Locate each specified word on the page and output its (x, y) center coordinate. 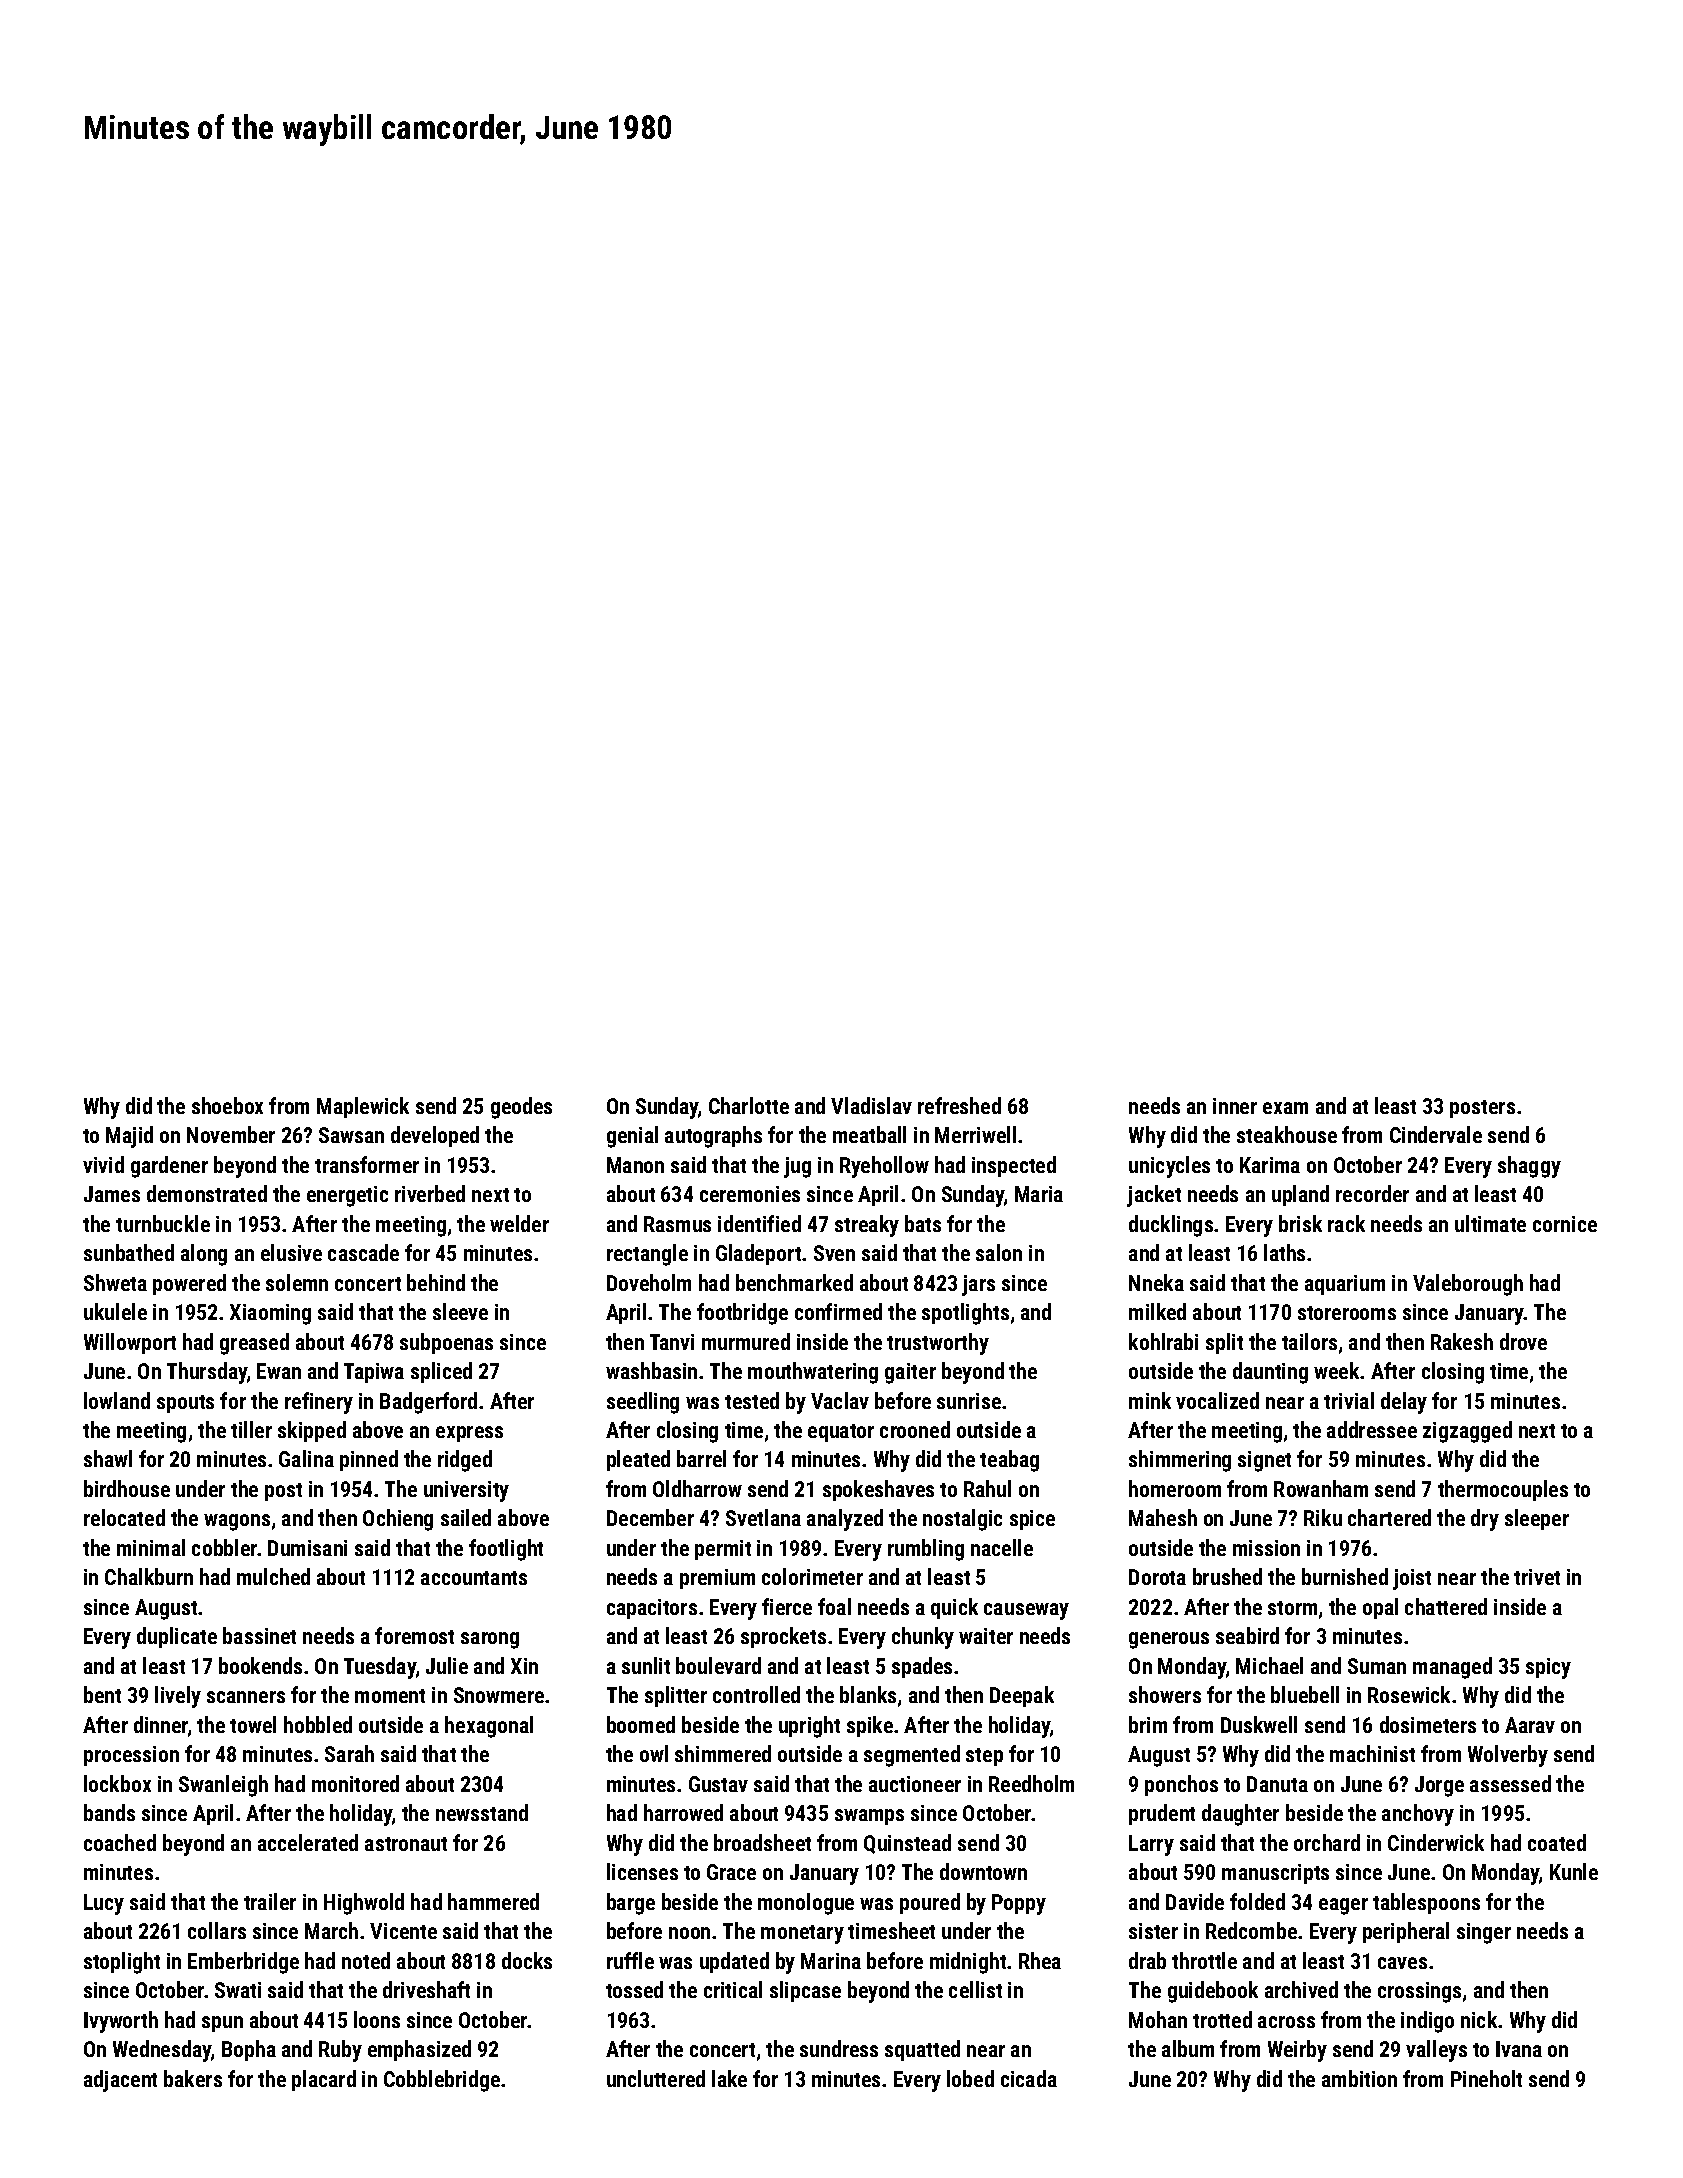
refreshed (959, 1105)
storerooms (1347, 1313)
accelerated (308, 1842)
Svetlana (763, 1517)
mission (1266, 1548)
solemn (297, 1282)
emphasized (419, 2050)
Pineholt (1486, 2078)
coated (1557, 1842)
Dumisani (307, 1548)
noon (689, 1933)
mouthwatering (813, 1373)
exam (1285, 1108)
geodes (521, 1108)
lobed (970, 2078)
